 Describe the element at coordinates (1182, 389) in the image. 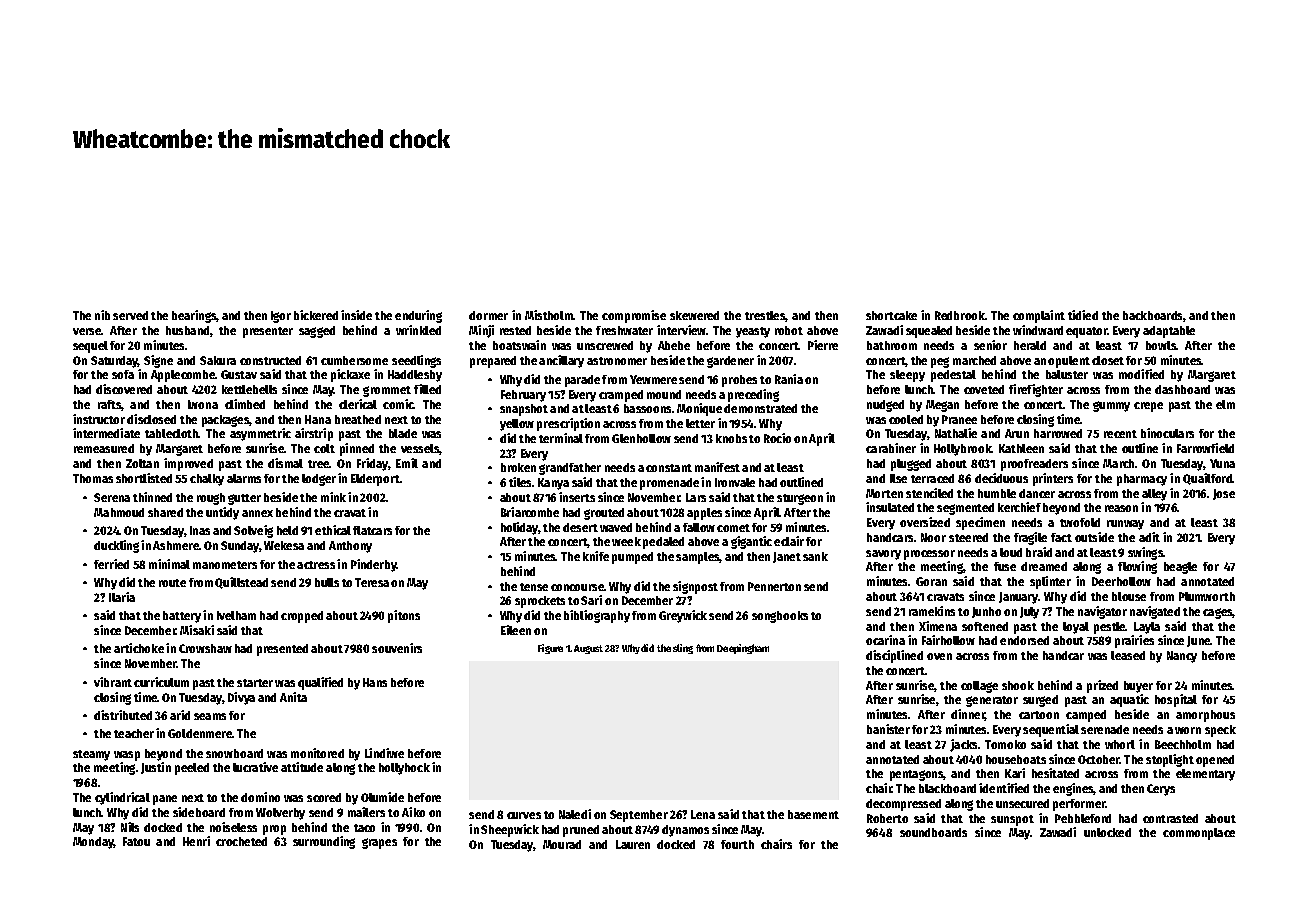

I see `dashboard` at that location.
